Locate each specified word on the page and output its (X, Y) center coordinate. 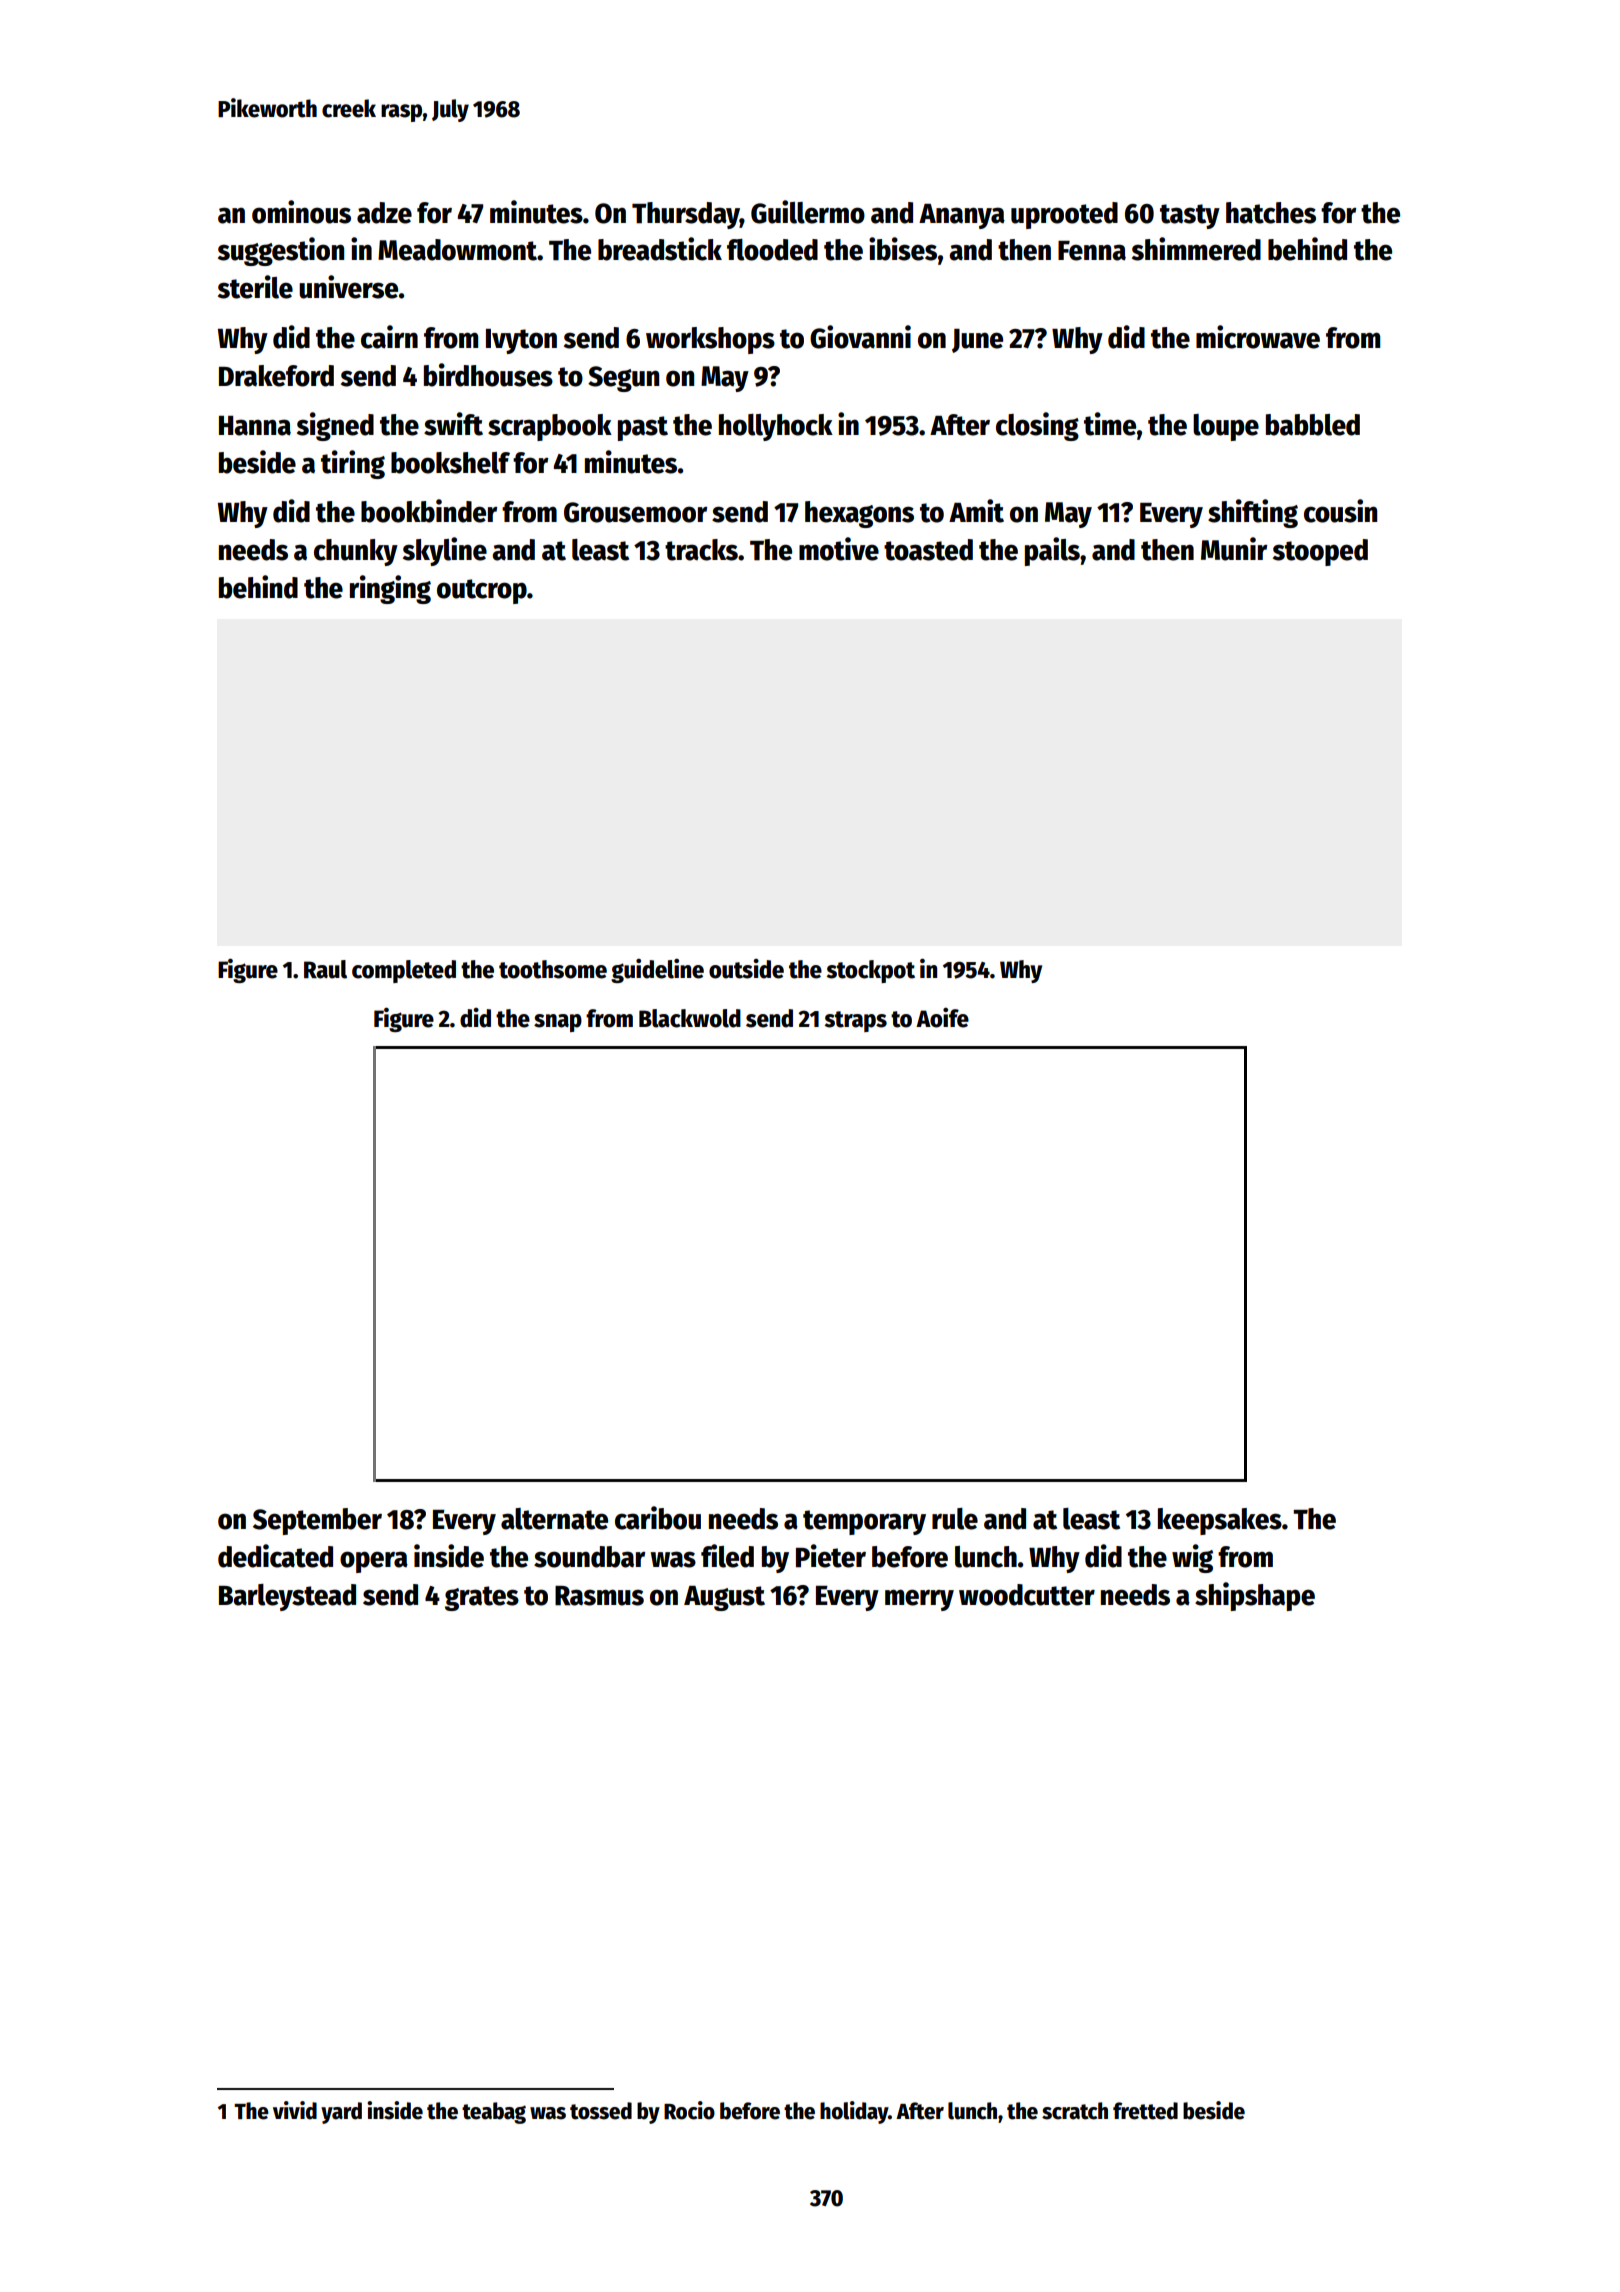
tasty (1190, 216)
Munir (1234, 549)
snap (558, 1023)
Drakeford (276, 376)
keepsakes (1220, 1521)
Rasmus (599, 1596)
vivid (295, 2110)
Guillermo (808, 212)
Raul (325, 969)
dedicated (275, 1556)
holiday (854, 2112)
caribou (658, 1518)
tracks (701, 550)
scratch (1075, 2111)
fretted (1145, 2111)
